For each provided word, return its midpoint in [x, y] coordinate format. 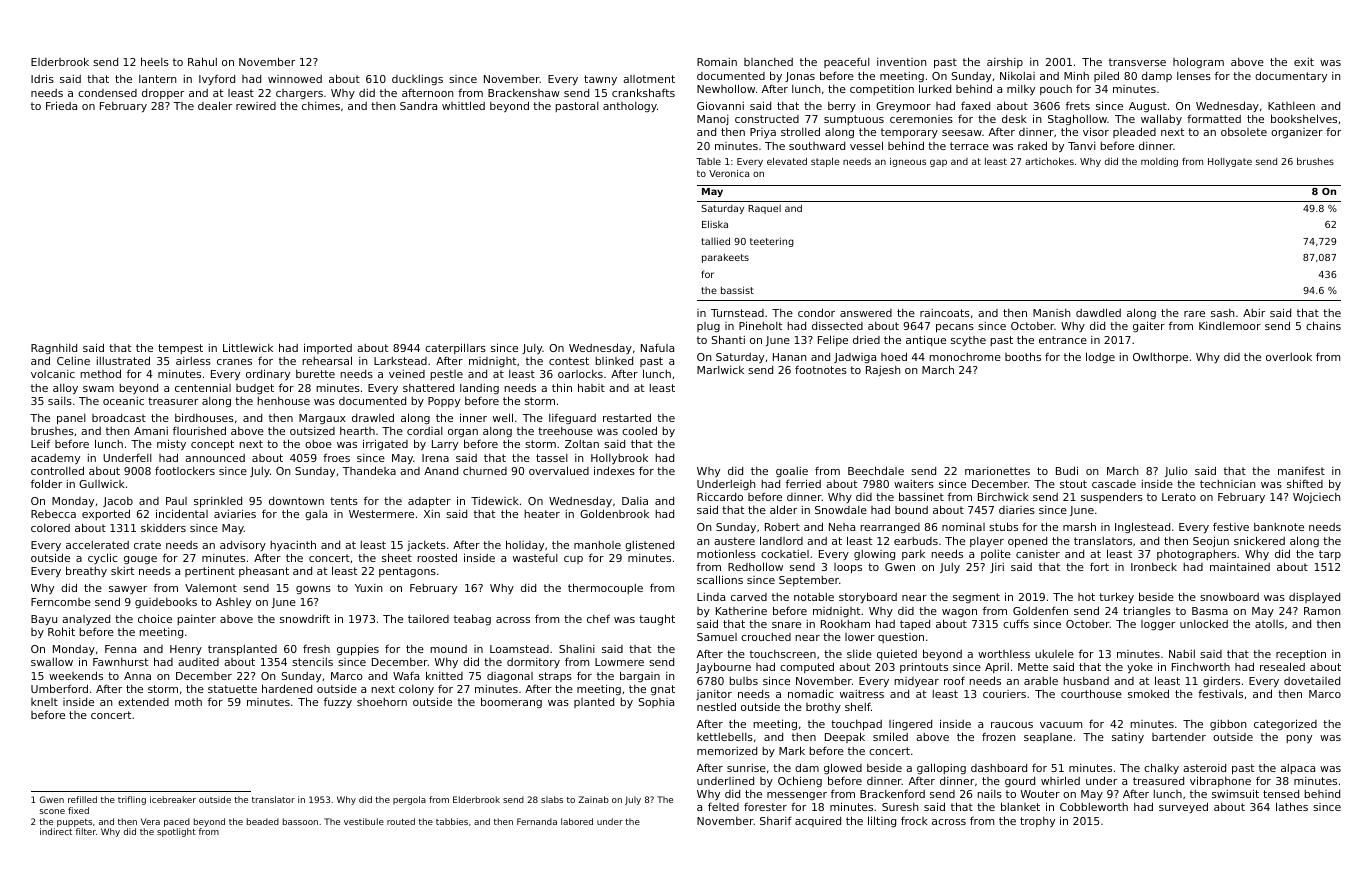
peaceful [847, 62]
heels [155, 61]
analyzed [86, 620]
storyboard [868, 597]
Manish [1052, 313]
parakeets [725, 258]
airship [1005, 63]
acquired [818, 822]
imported [328, 348]
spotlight [176, 832]
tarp [1330, 555]
